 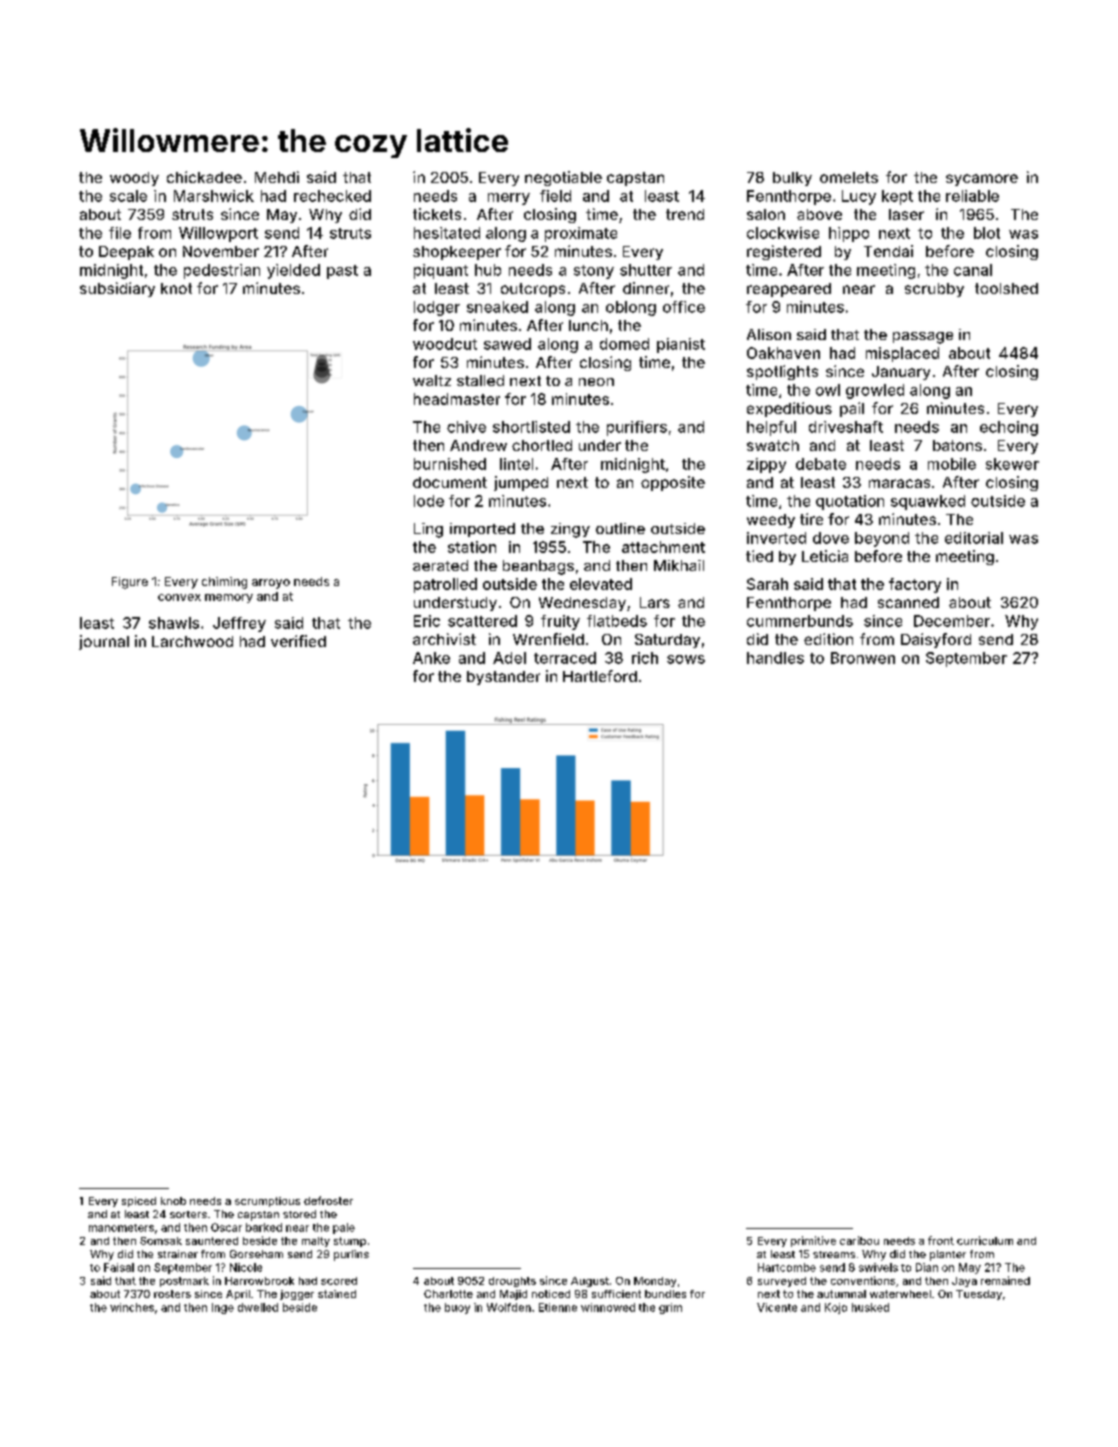 I want to click on waterwheel, so click(x=900, y=1294).
